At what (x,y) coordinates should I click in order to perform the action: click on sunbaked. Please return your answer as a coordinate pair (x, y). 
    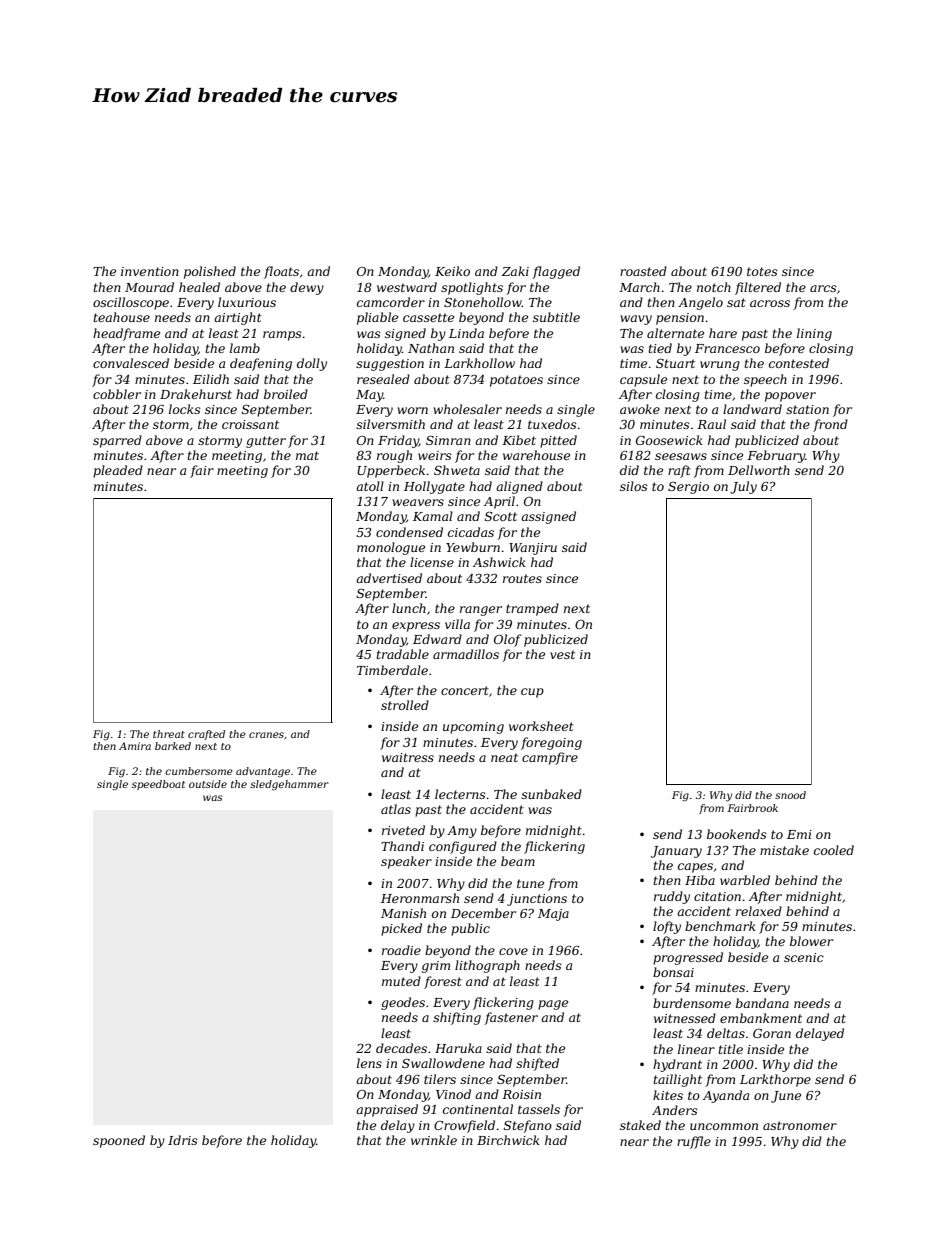
    Looking at the image, I should click on (551, 794).
